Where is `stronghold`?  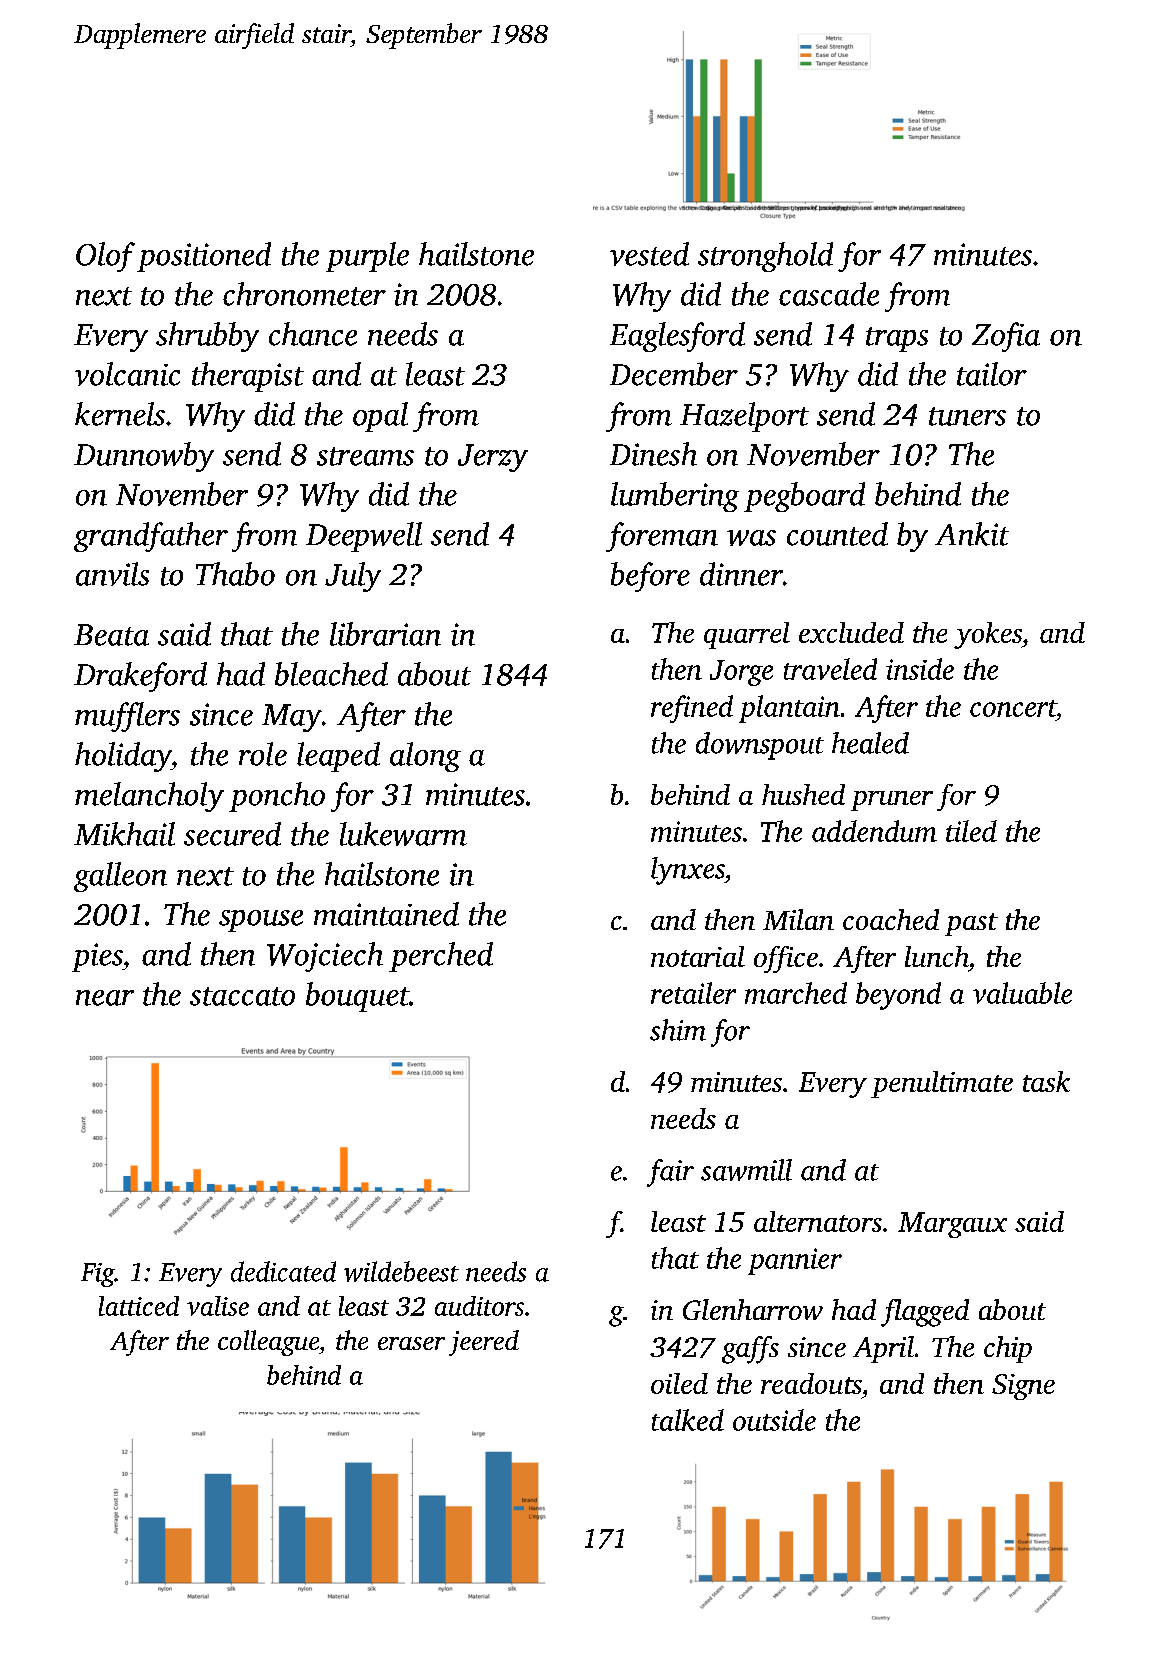 stronghold is located at coordinates (765, 257).
